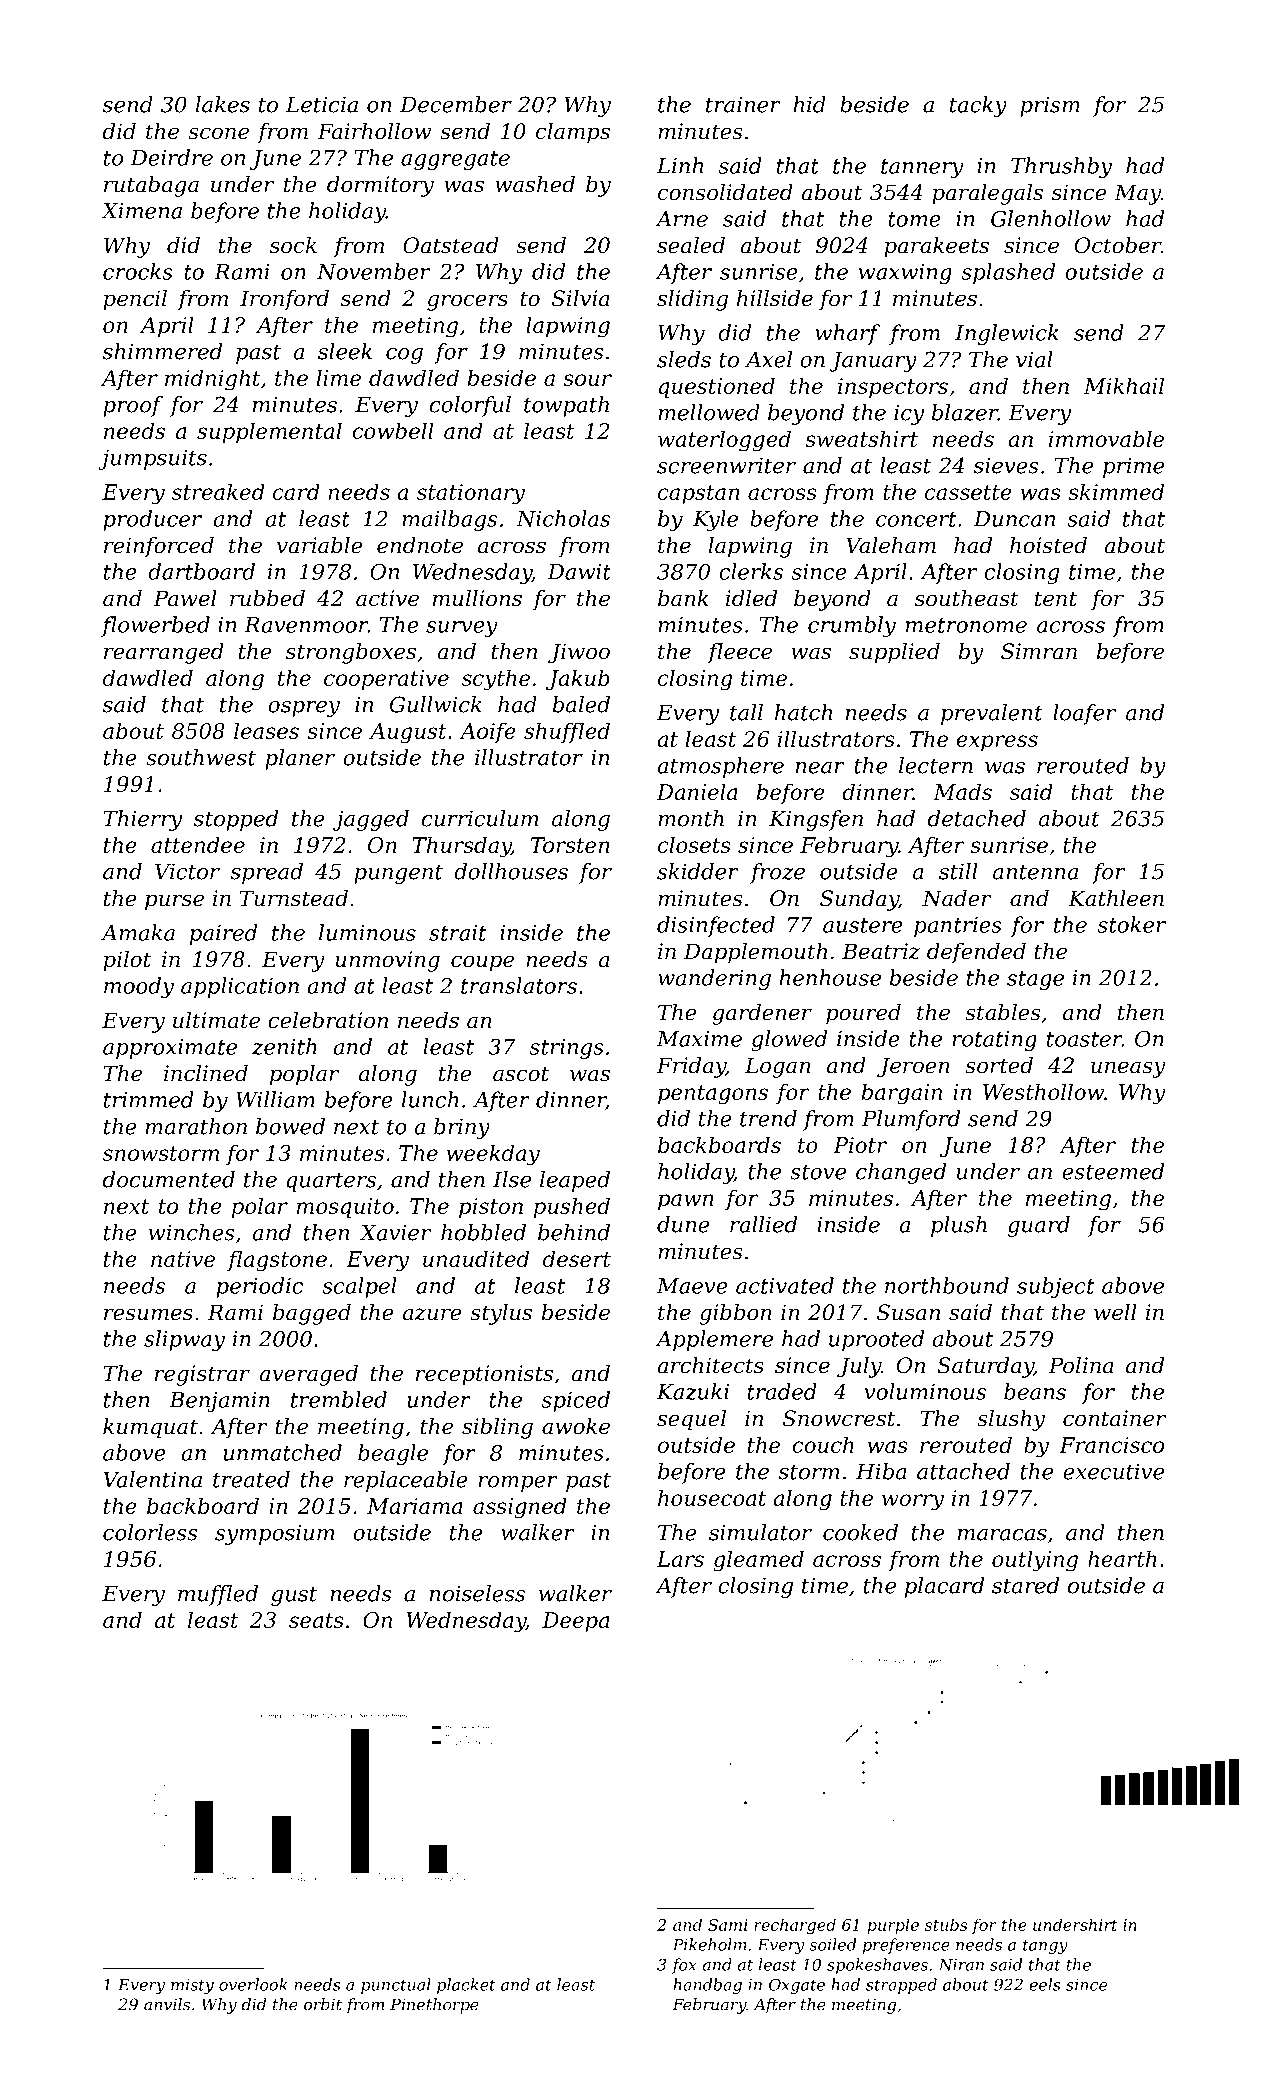  What do you see at coordinates (396, 1986) in the screenshot?
I see `punctual` at bounding box center [396, 1986].
